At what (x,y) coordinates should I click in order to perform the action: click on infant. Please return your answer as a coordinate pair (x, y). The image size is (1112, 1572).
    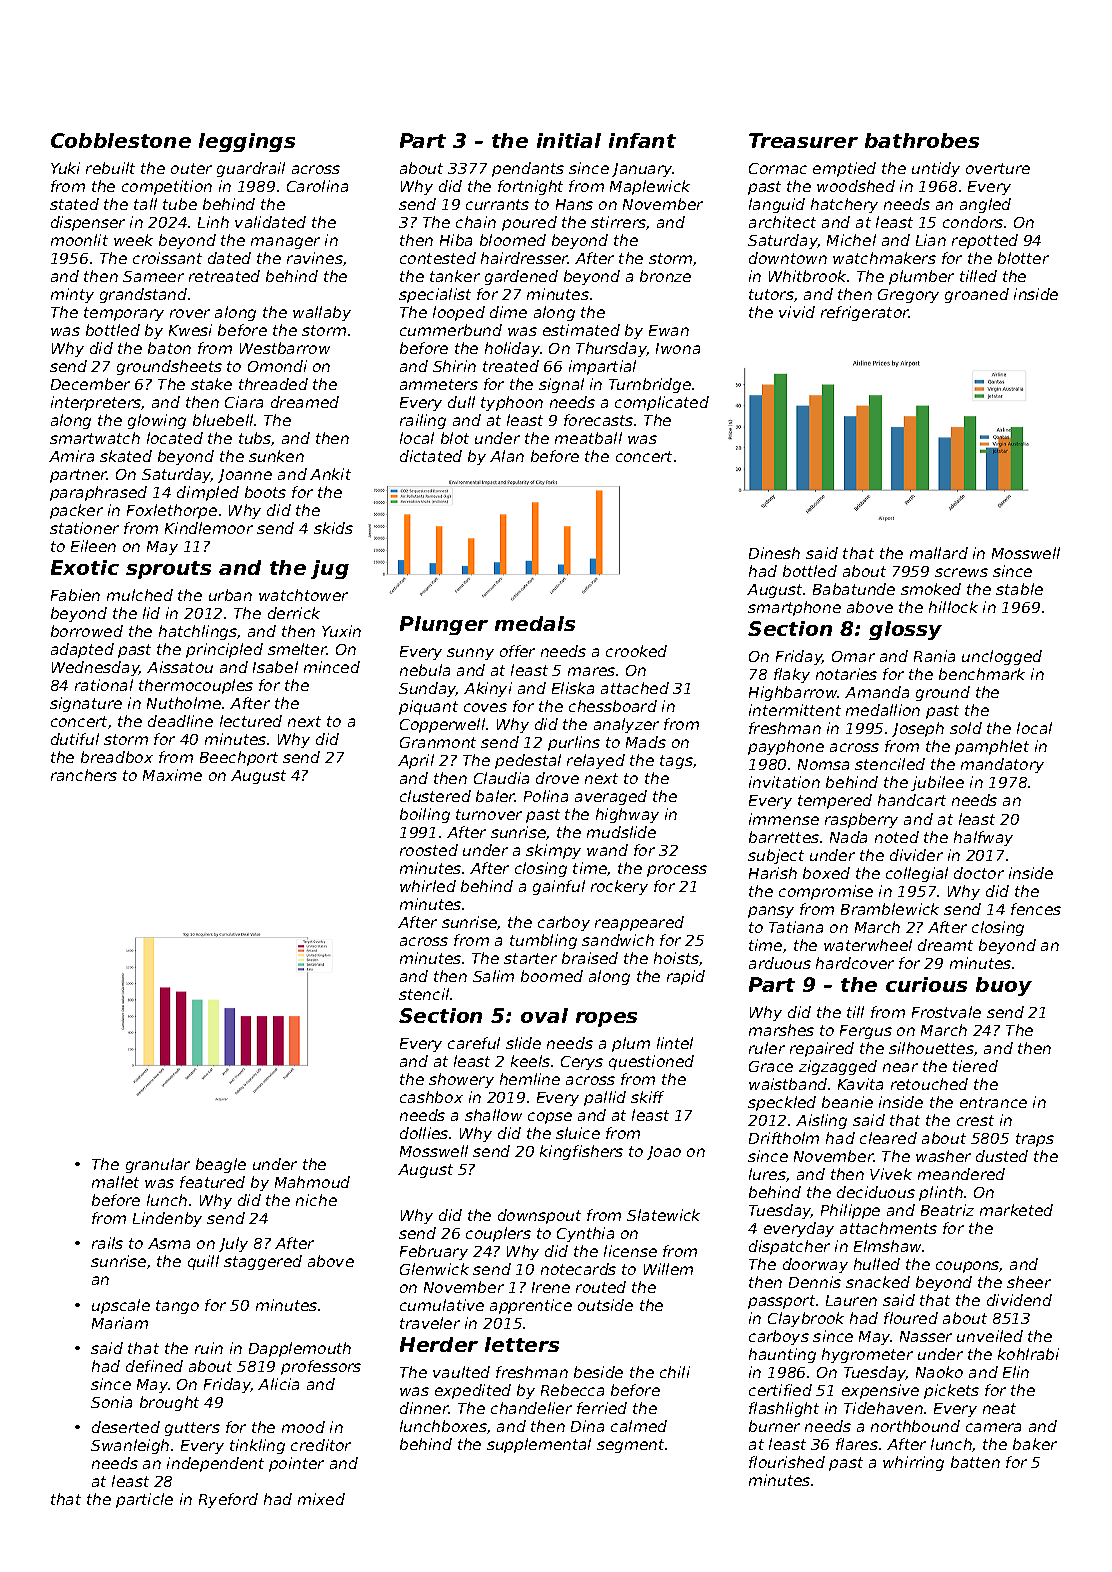
    Looking at the image, I should click on (642, 140).
